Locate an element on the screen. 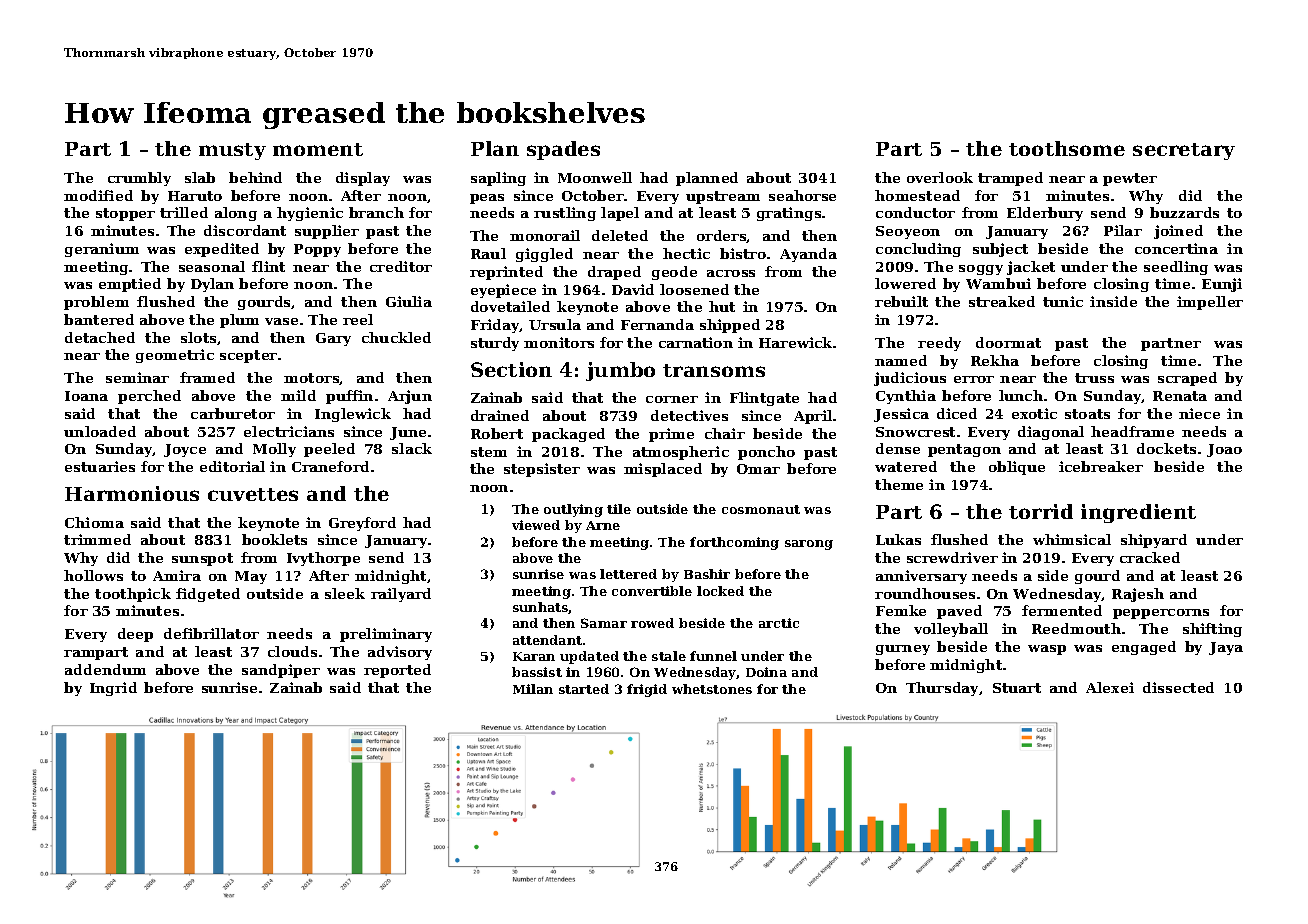 The height and width of the screenshot is (924, 1308). fidgeted is located at coordinates (208, 595).
